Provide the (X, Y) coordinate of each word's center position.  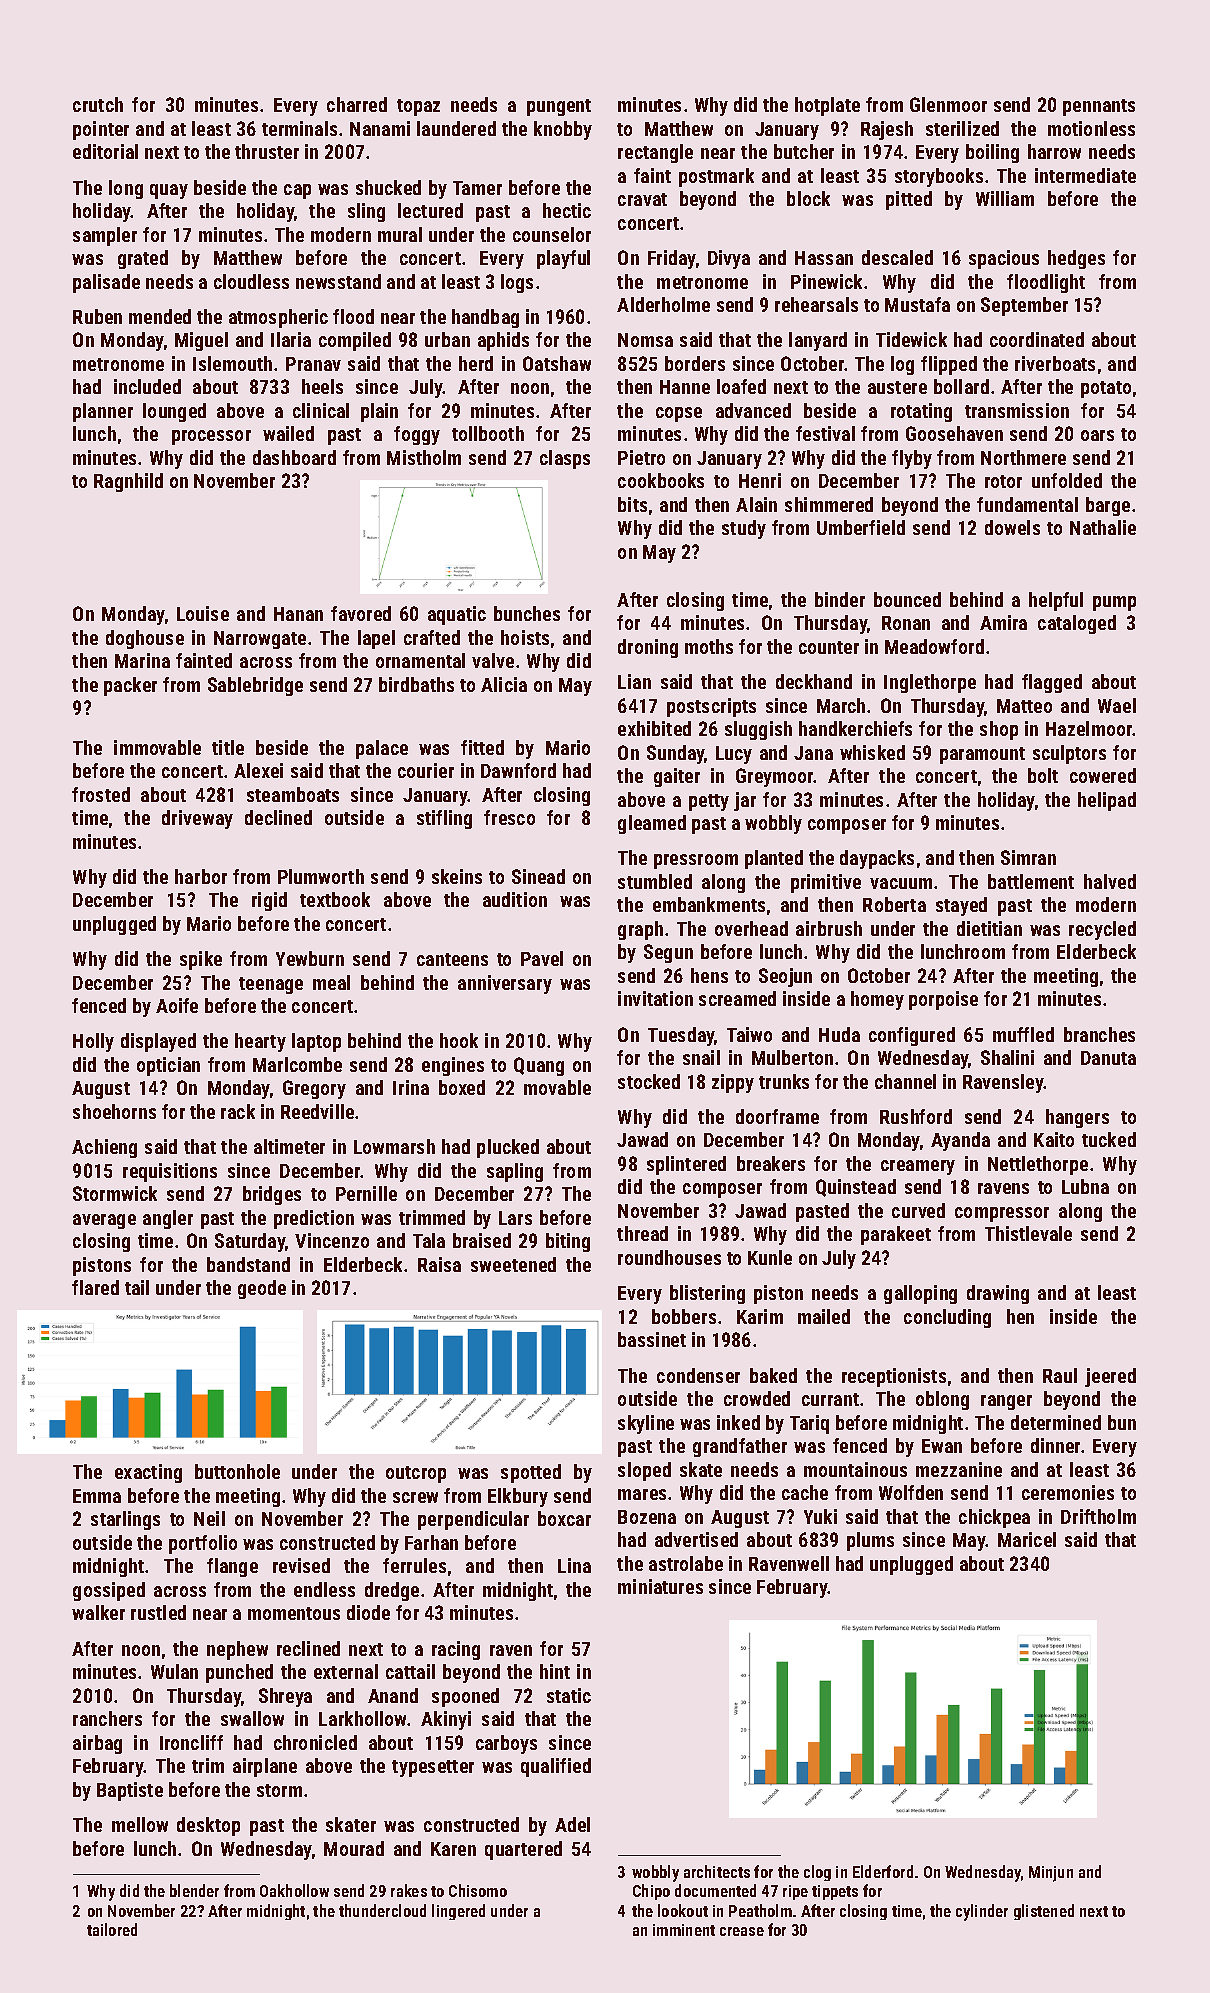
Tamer (477, 188)
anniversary (505, 984)
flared (95, 1287)
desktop (208, 1826)
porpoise (943, 1000)
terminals (299, 128)
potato (1106, 389)
